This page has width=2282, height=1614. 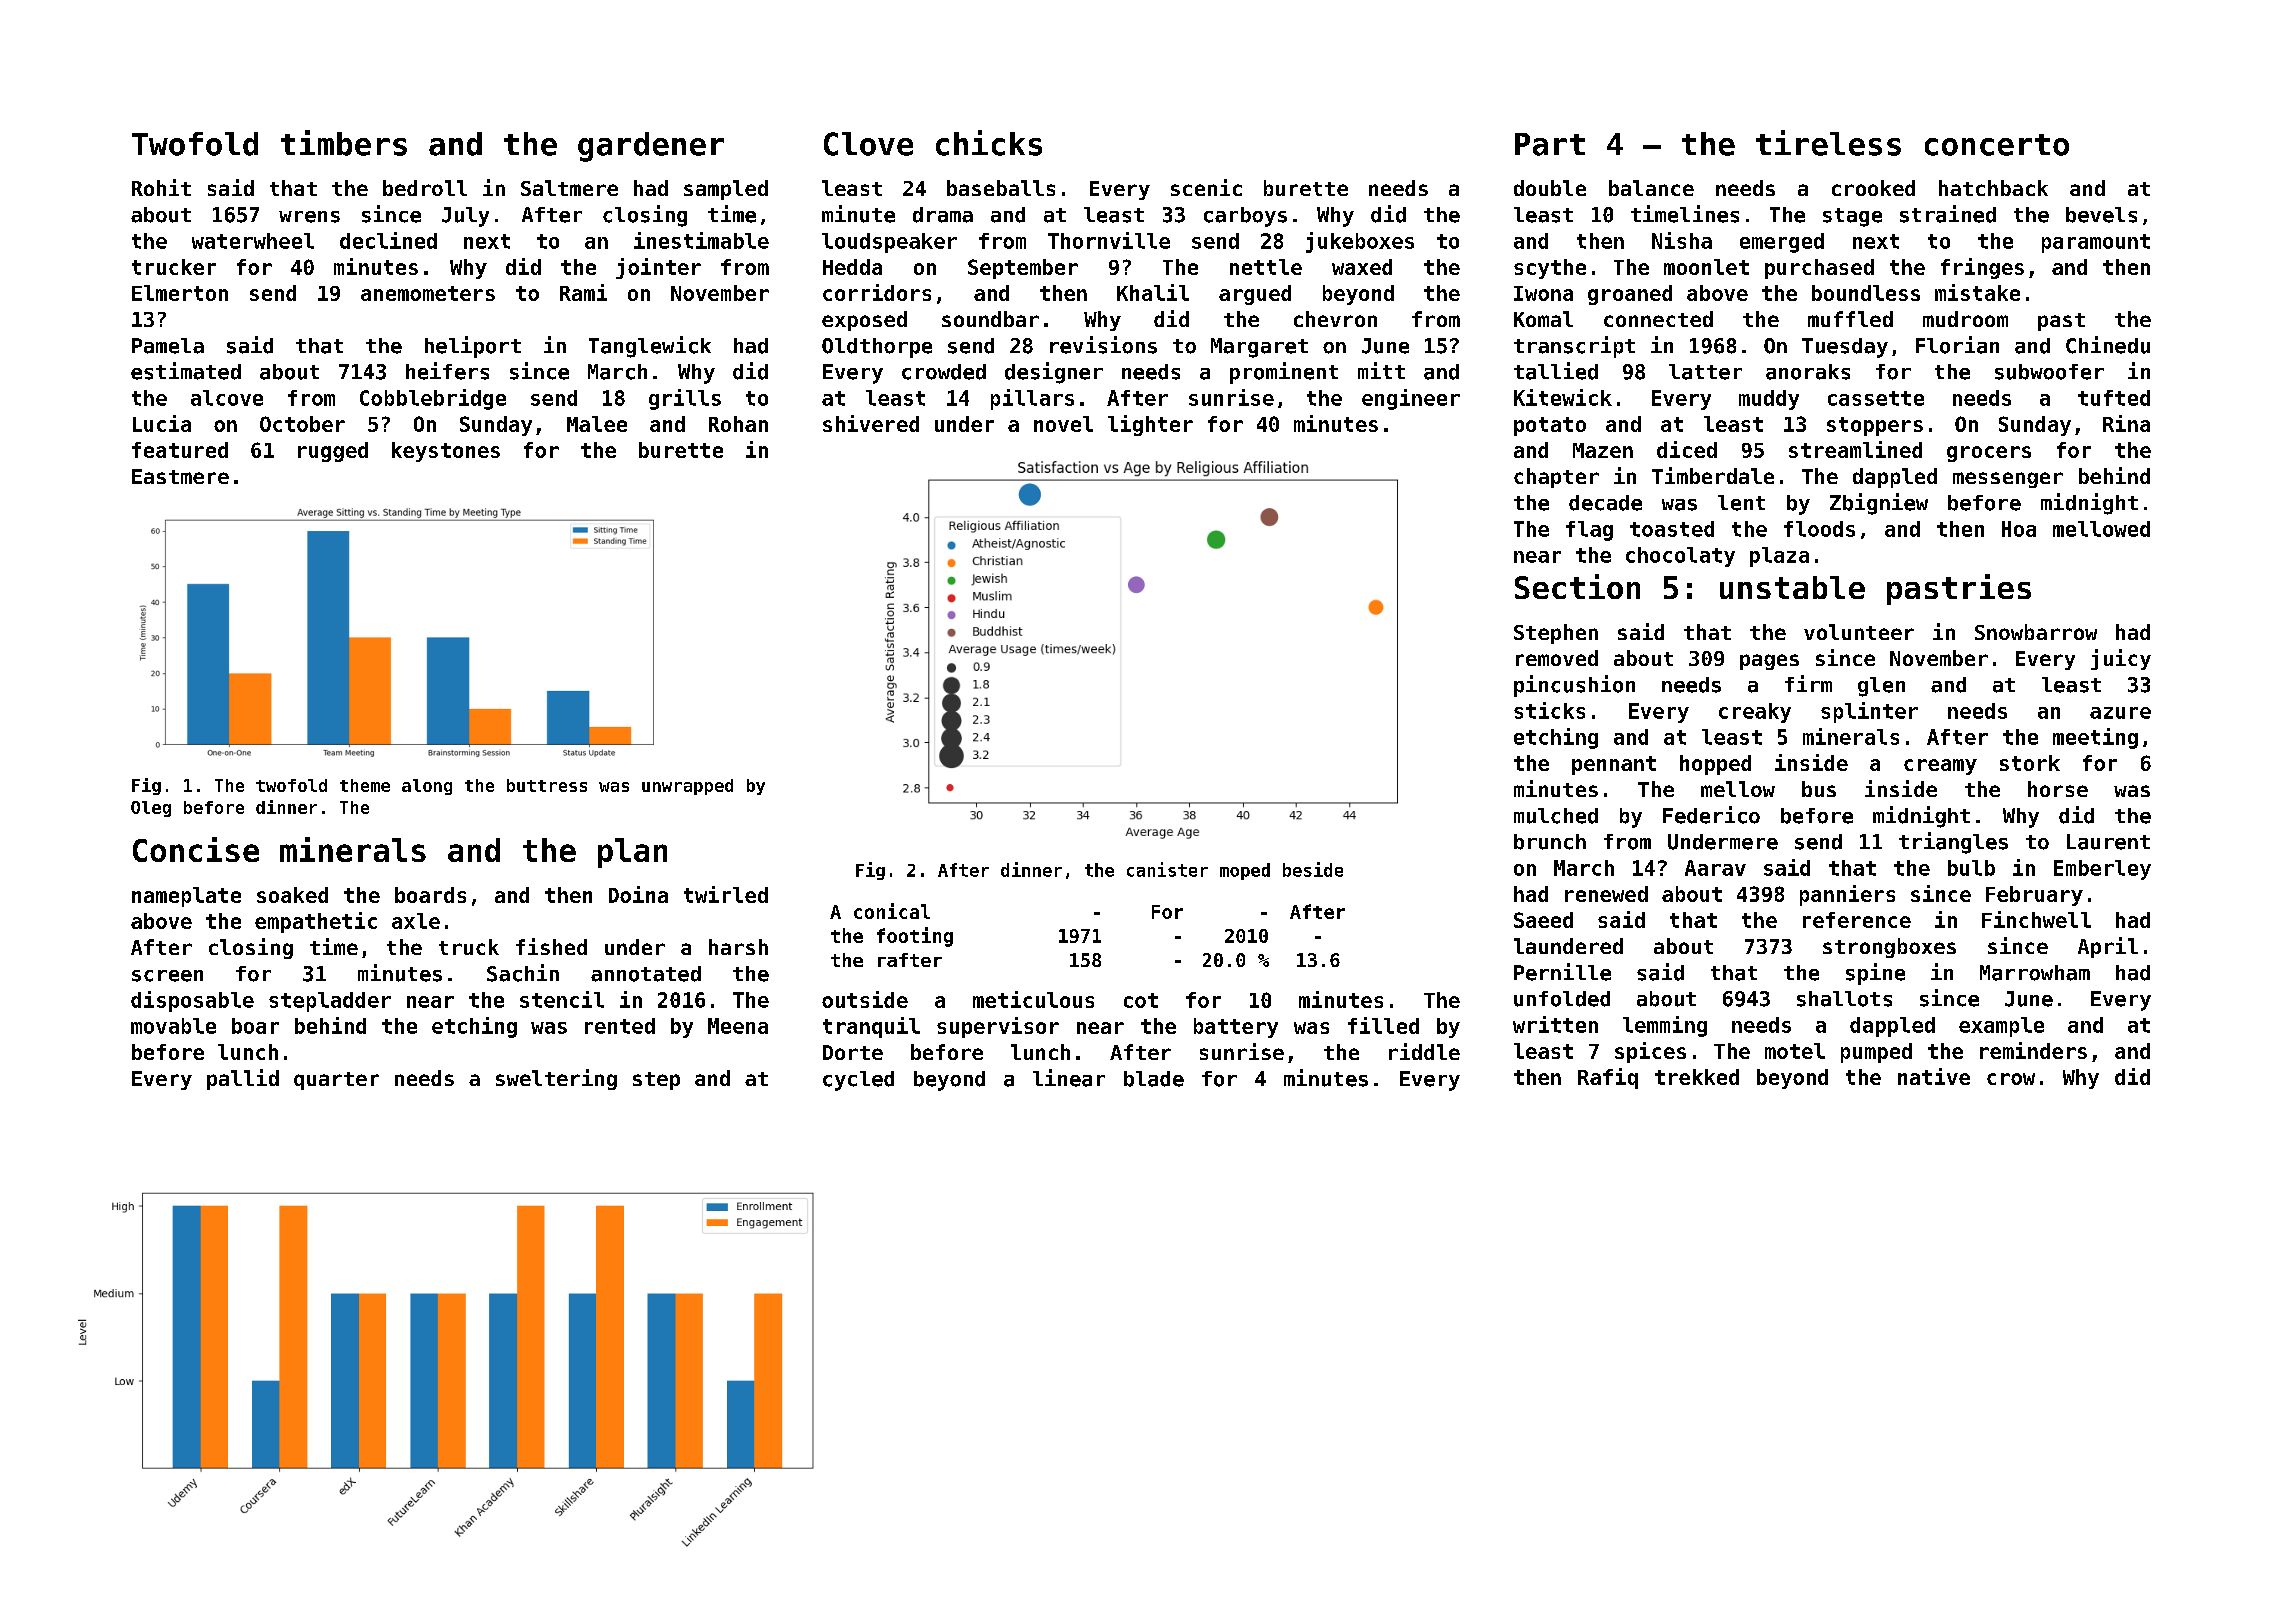 What do you see at coordinates (1549, 710) in the page?
I see `sticks` at bounding box center [1549, 710].
